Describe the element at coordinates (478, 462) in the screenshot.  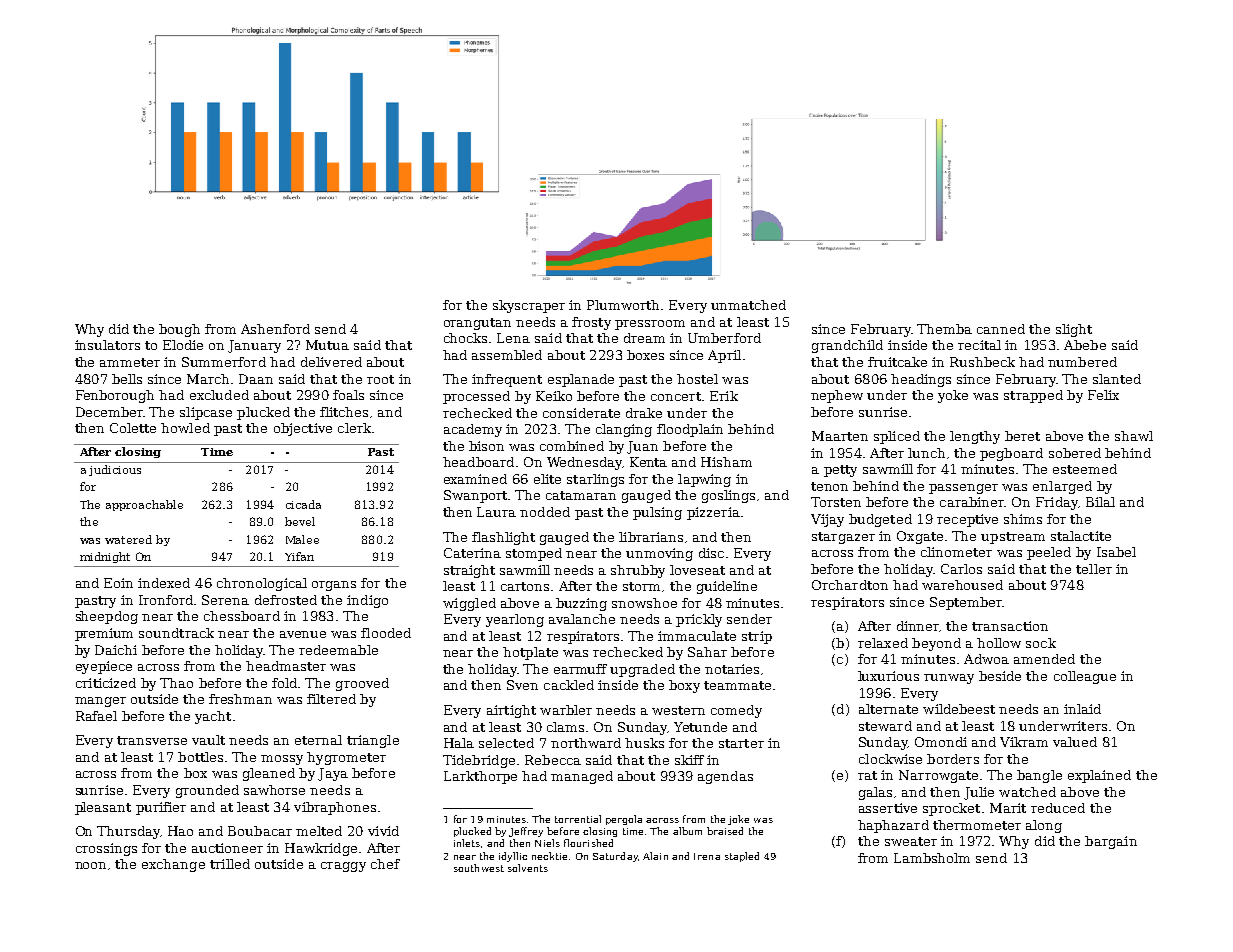
I see `headboard` at that location.
